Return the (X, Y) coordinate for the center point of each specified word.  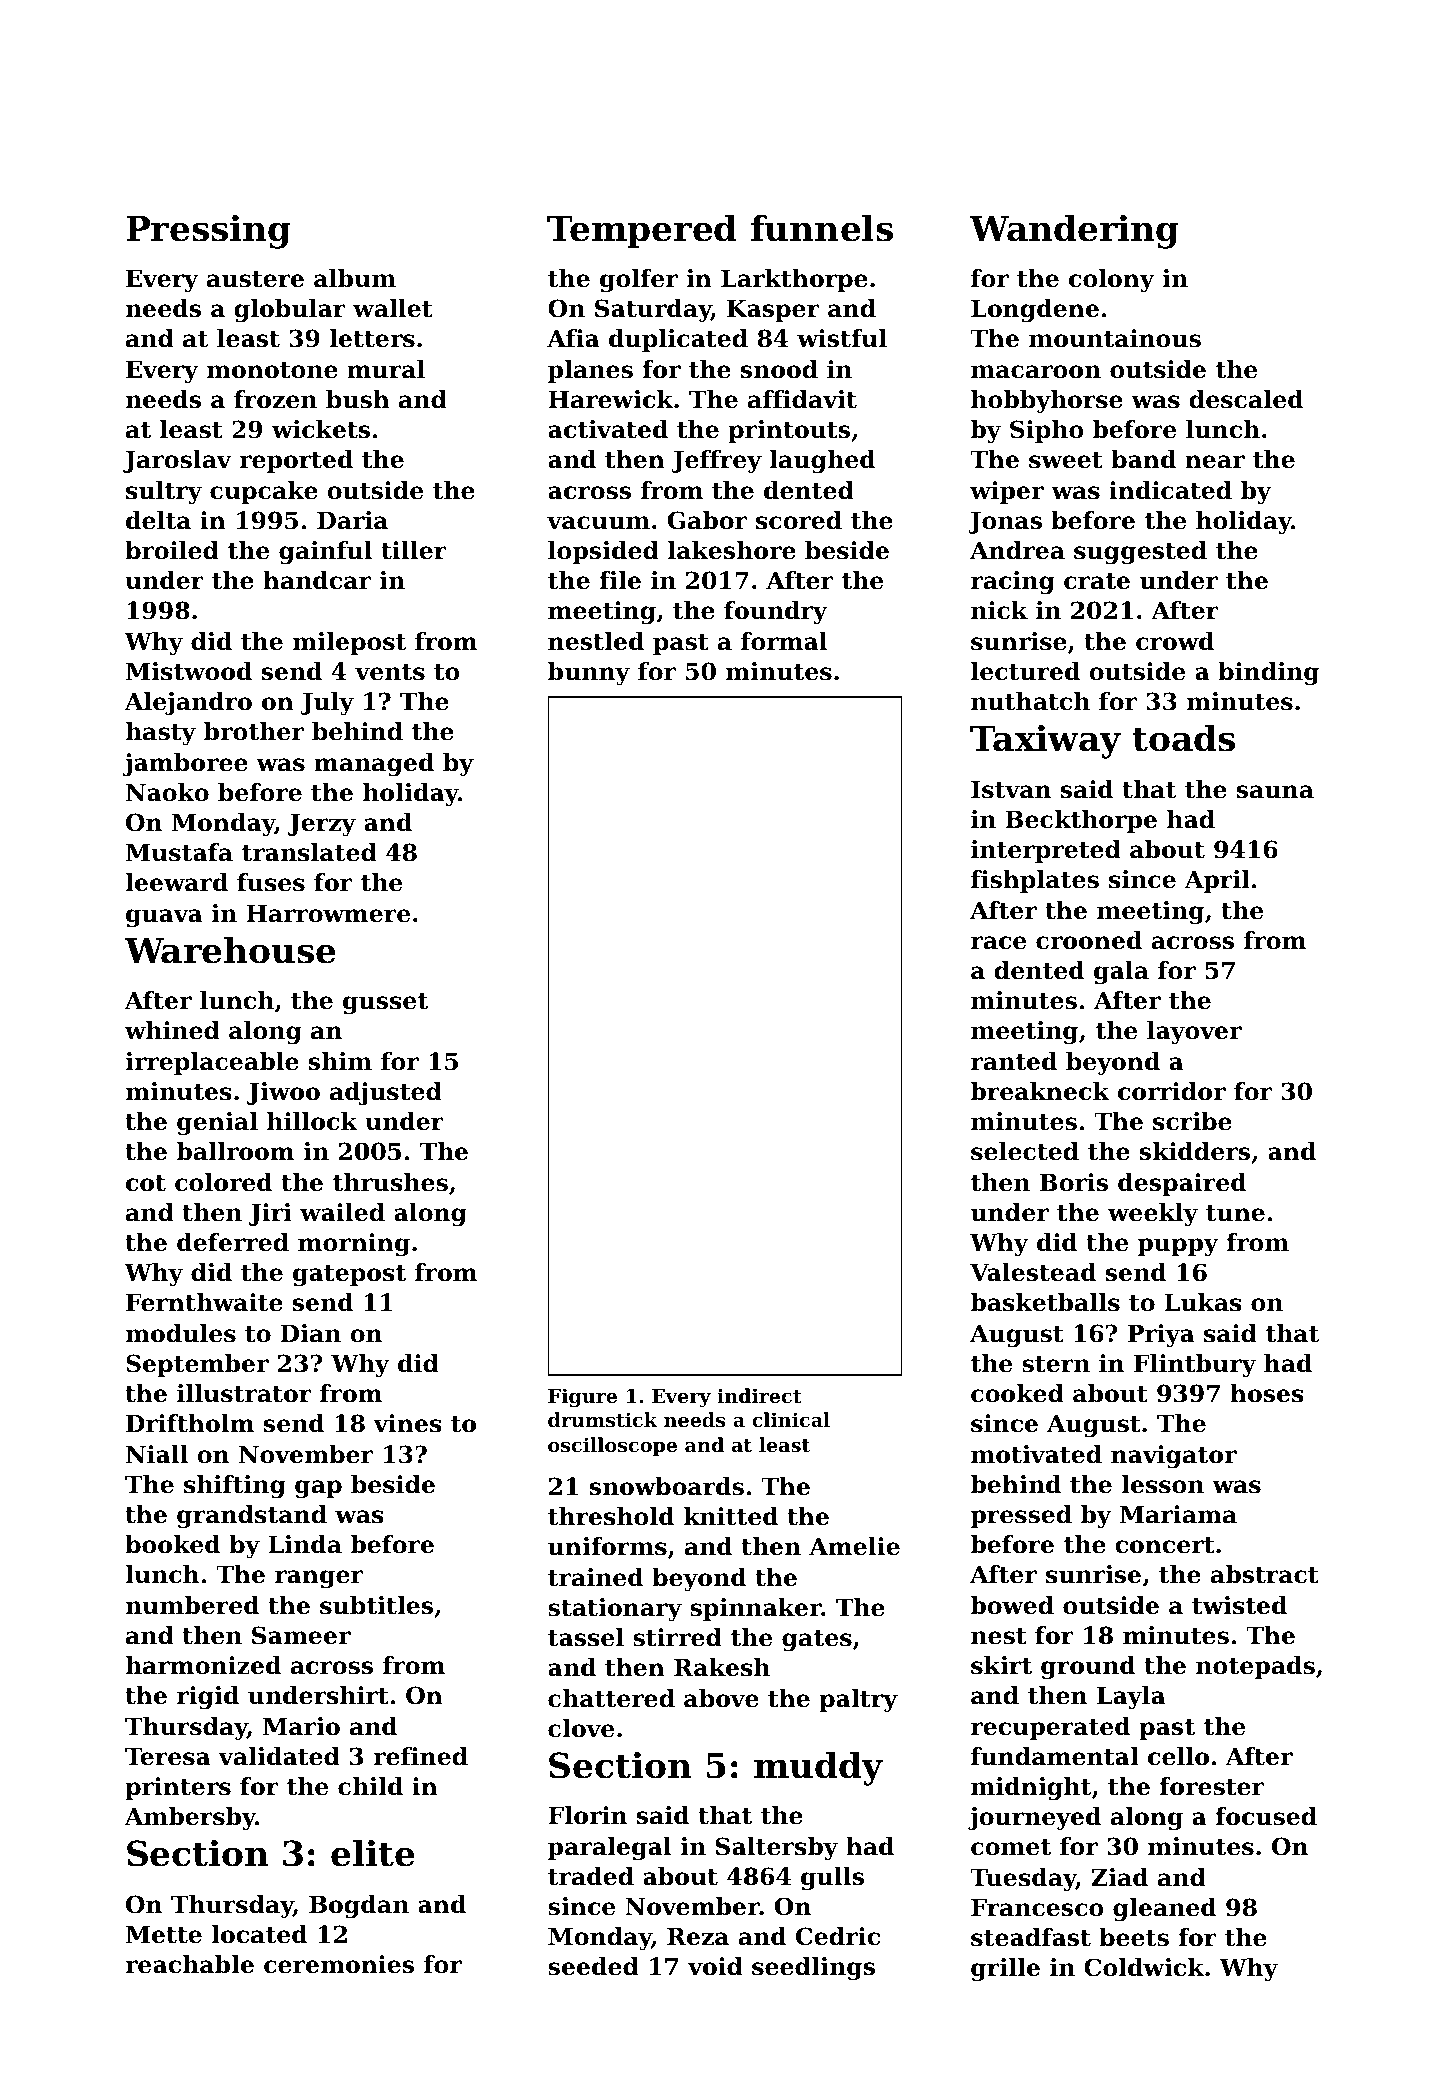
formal (784, 641)
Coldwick (1144, 1967)
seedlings (813, 1968)
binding (1268, 673)
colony (1112, 280)
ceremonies (339, 1964)
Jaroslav (177, 461)
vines (407, 1423)
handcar (317, 580)
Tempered (642, 231)
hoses (1267, 1393)
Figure (582, 1397)
